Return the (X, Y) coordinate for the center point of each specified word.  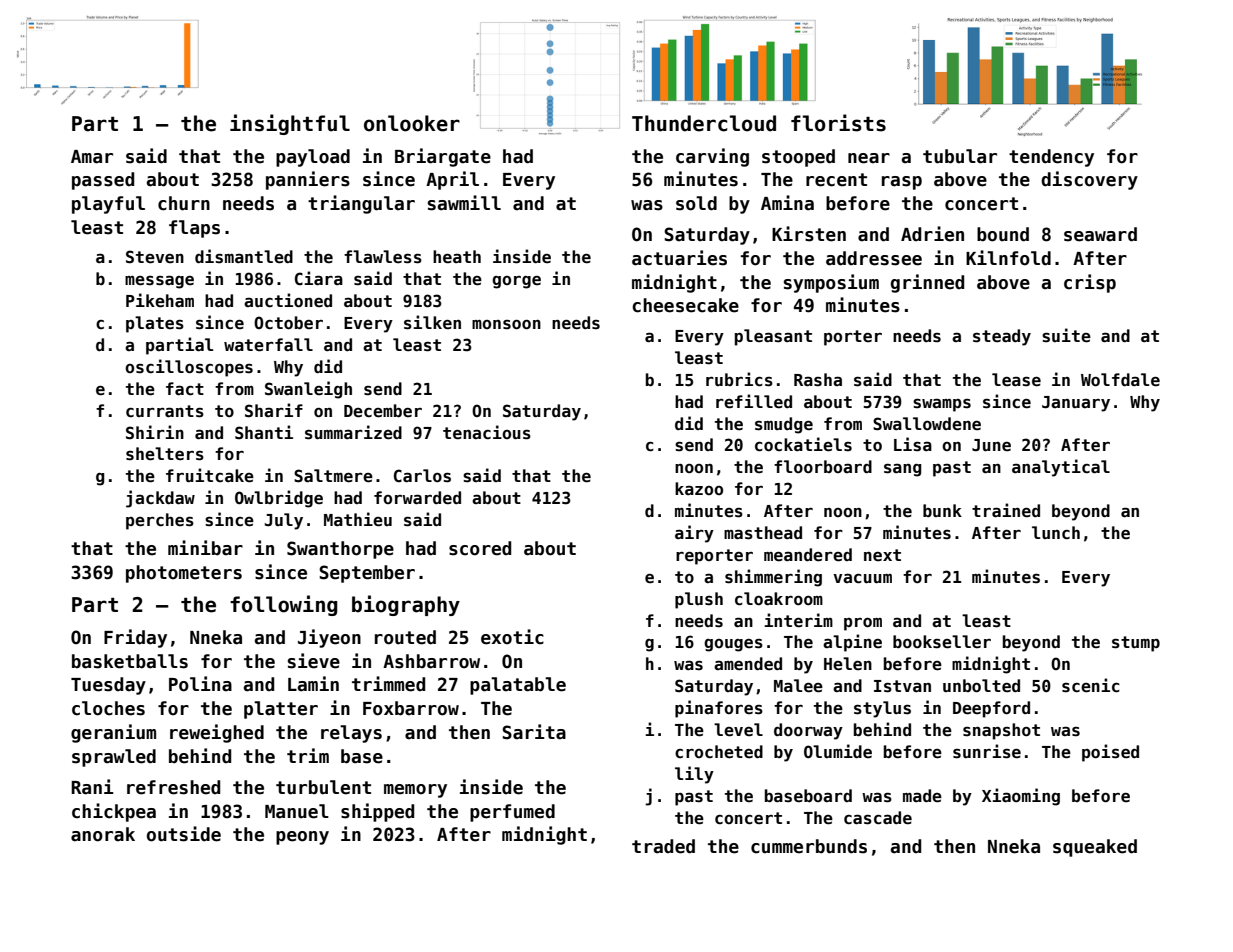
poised (1110, 753)
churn (184, 203)
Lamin (313, 684)
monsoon (506, 324)
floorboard (823, 466)
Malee (798, 686)
